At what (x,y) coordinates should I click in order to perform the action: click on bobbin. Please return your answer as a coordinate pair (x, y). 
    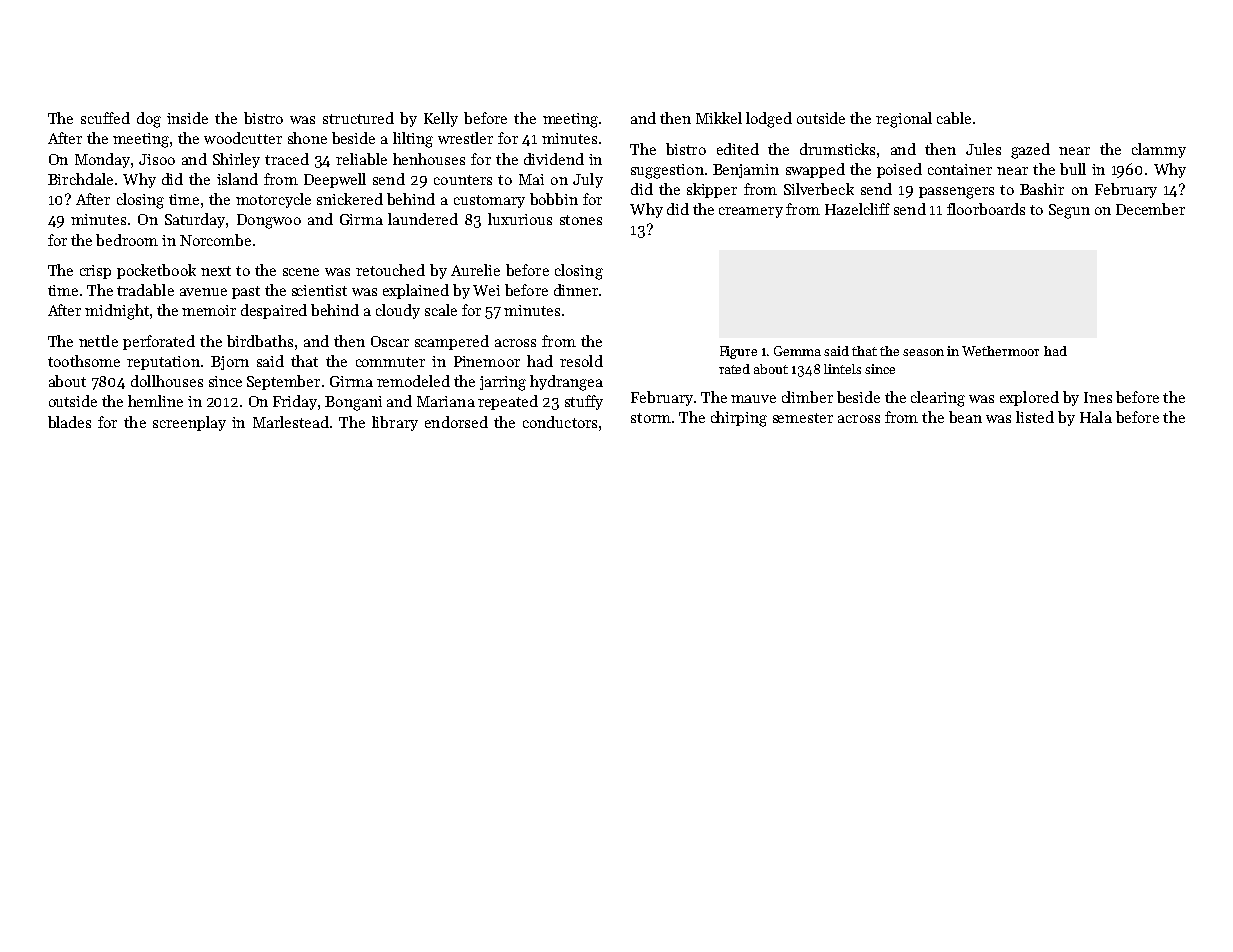
    Looking at the image, I should click on (554, 199).
